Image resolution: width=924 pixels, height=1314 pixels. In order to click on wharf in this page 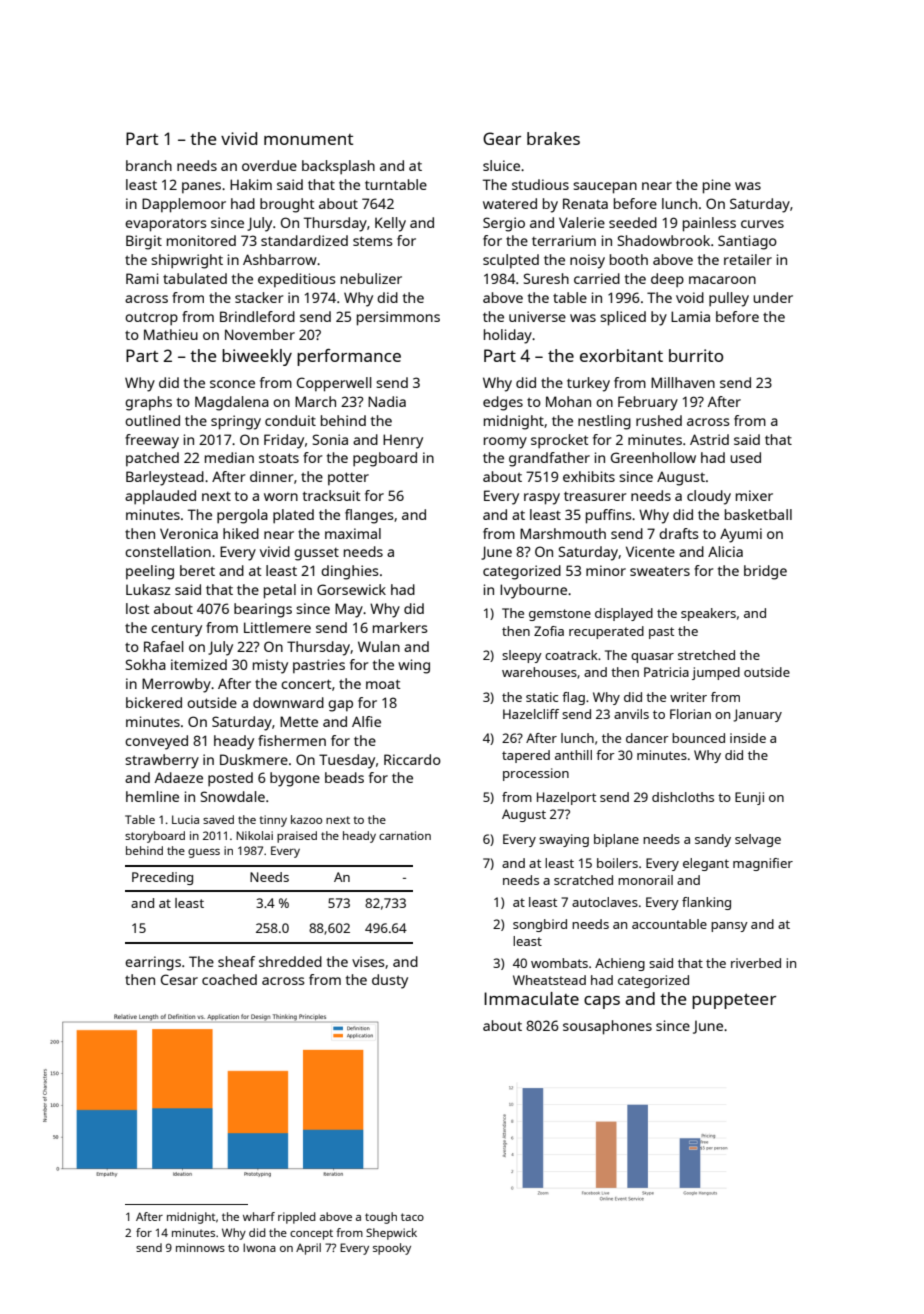, I will do `click(259, 1216)`.
